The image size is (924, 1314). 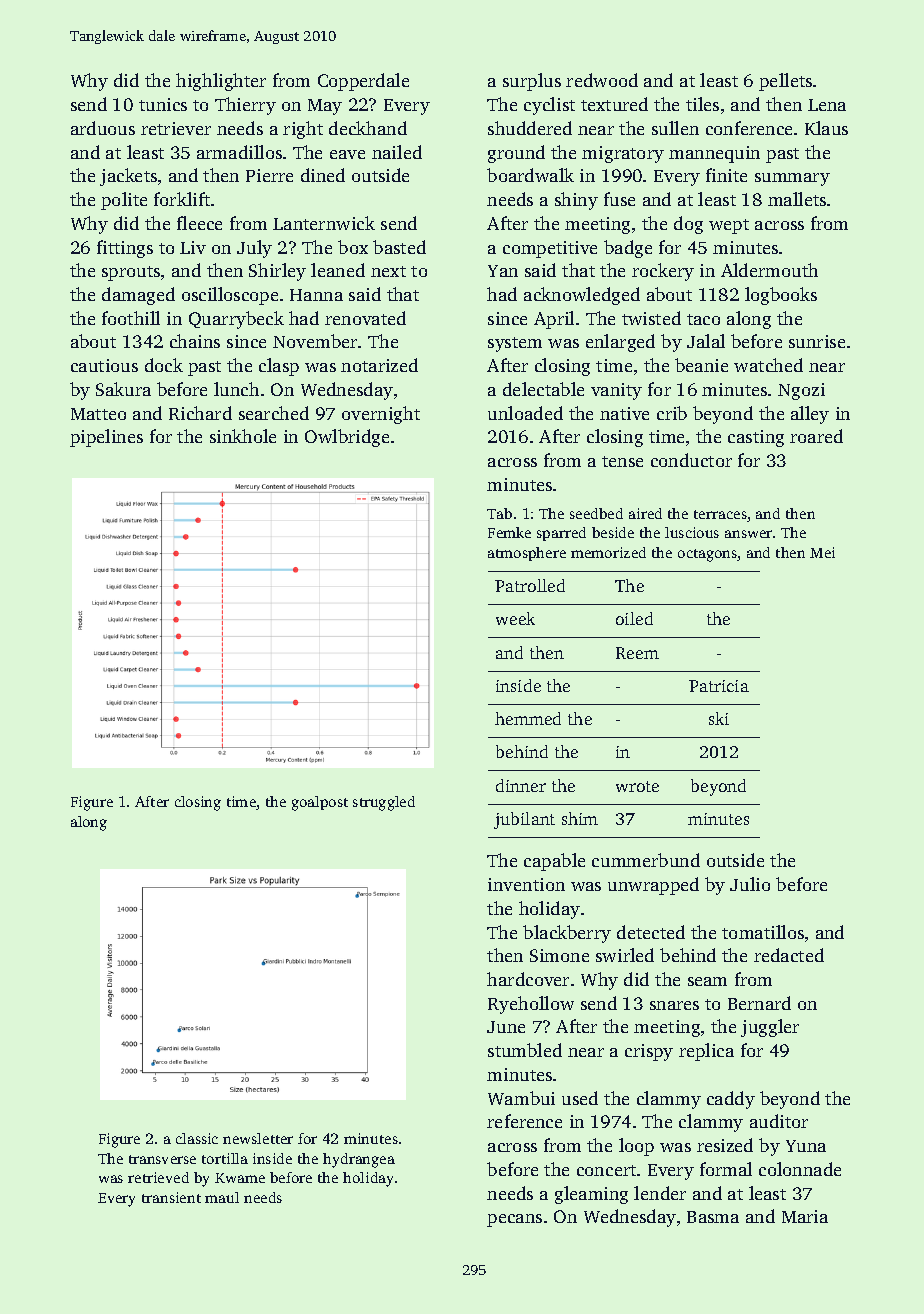 What do you see at coordinates (769, 270) in the page?
I see `Aldermouth` at bounding box center [769, 270].
